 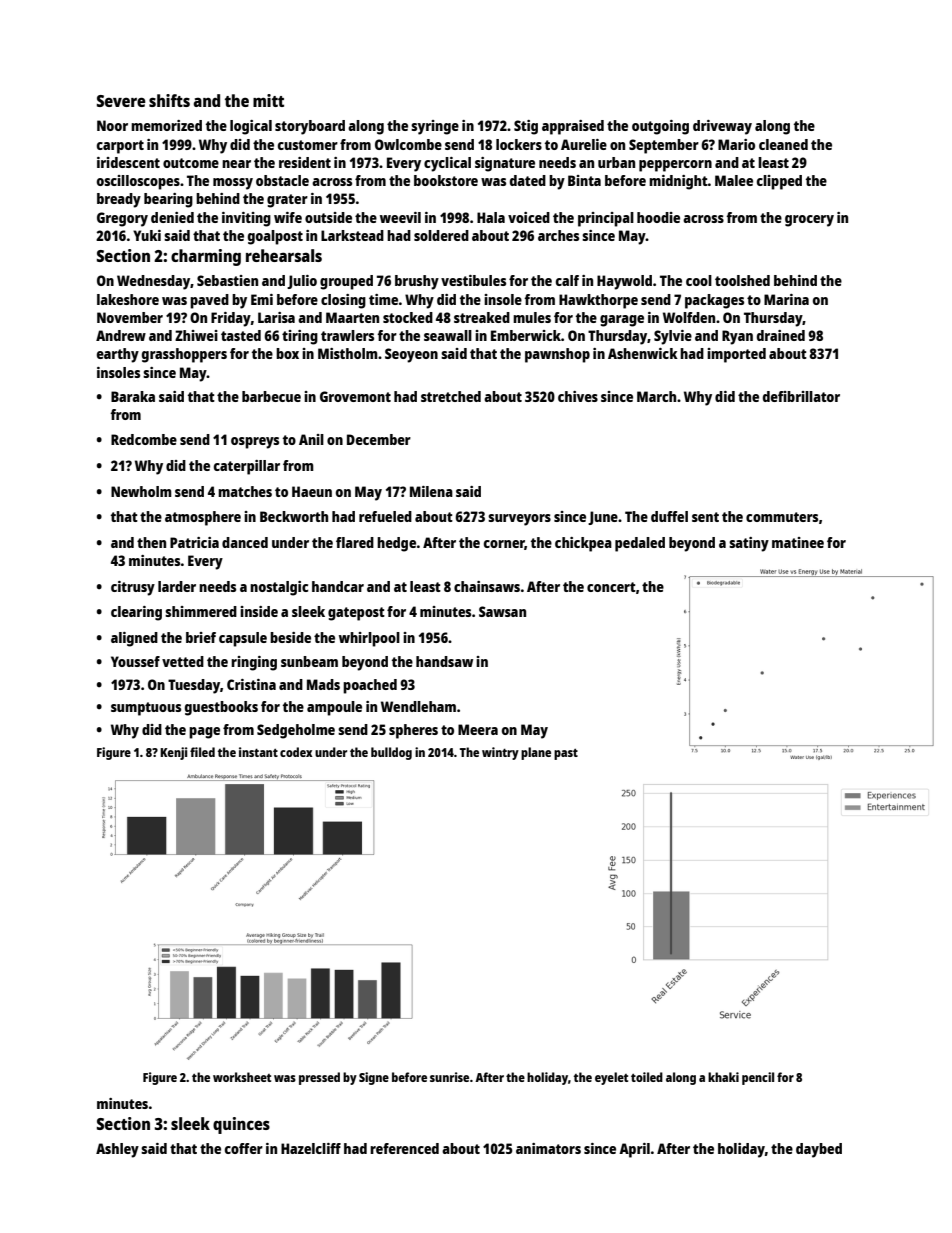 What do you see at coordinates (502, 611) in the page?
I see `Sawsan` at bounding box center [502, 611].
